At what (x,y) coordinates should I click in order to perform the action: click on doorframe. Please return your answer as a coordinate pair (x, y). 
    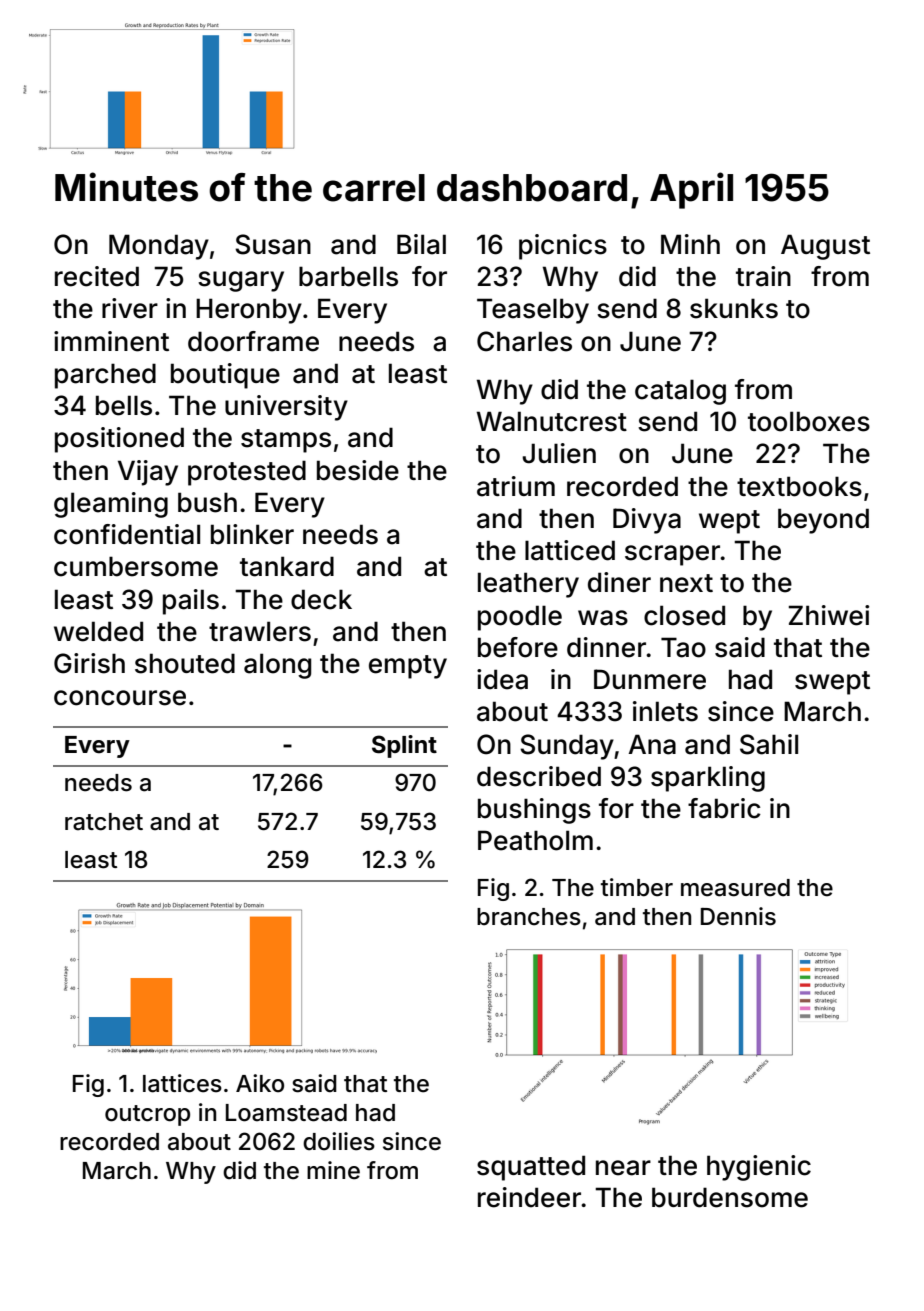
    Looking at the image, I should click on (253, 341).
